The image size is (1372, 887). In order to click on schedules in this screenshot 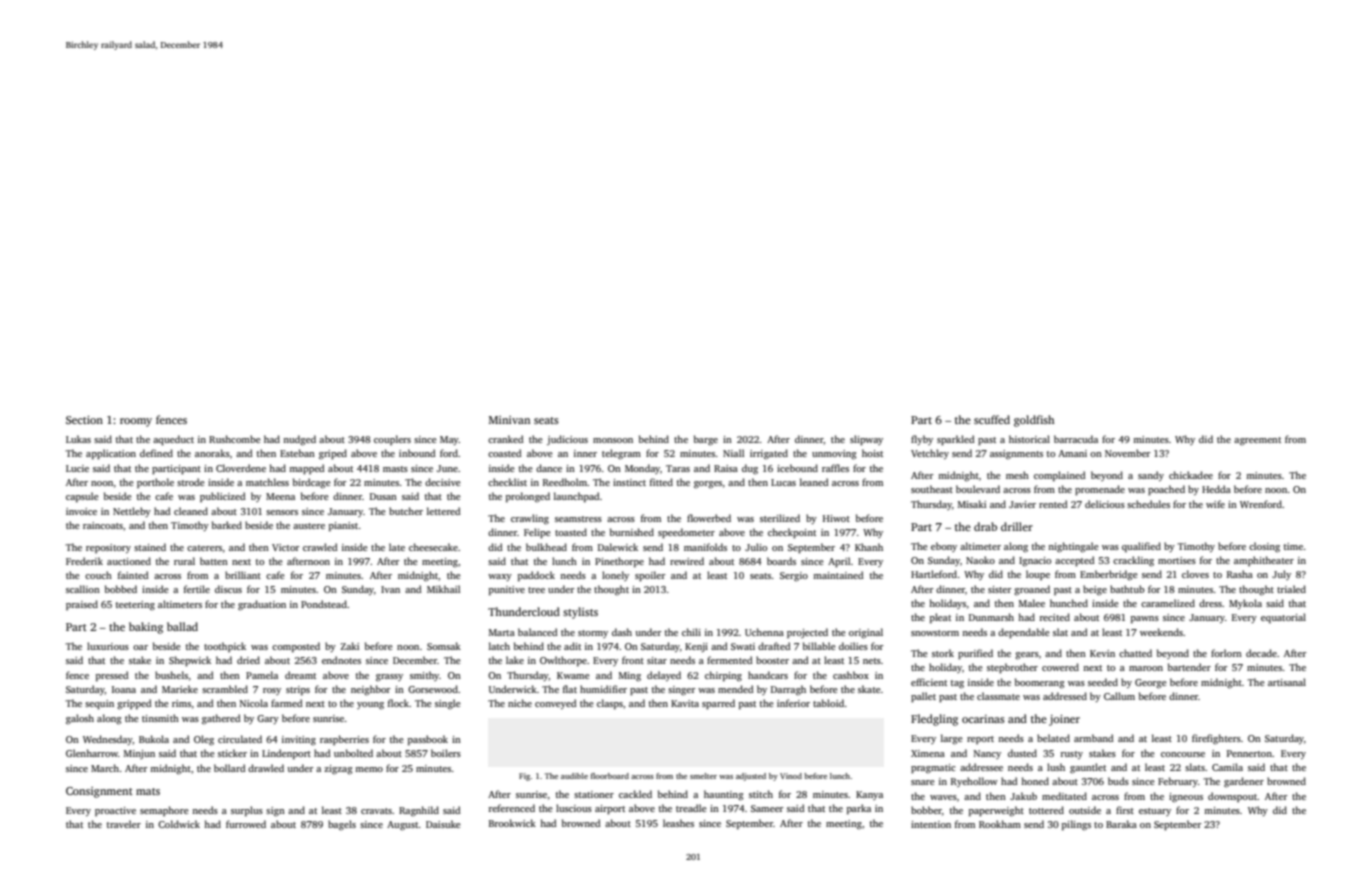, I will do `click(1148, 504)`.
